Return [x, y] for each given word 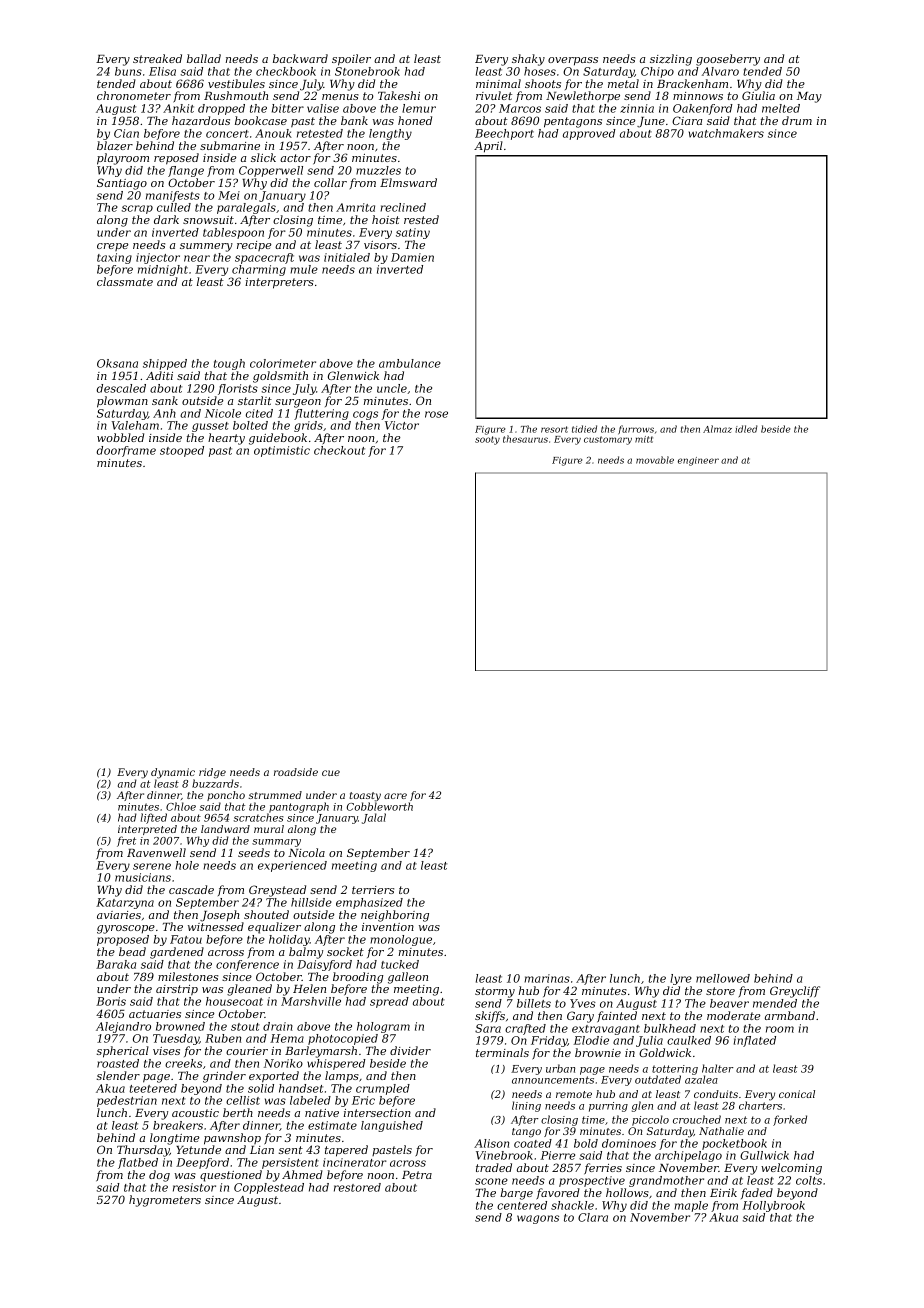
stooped [182, 451]
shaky [528, 60]
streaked [157, 58]
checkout [339, 450]
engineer [698, 461]
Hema [287, 1038]
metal [623, 83]
